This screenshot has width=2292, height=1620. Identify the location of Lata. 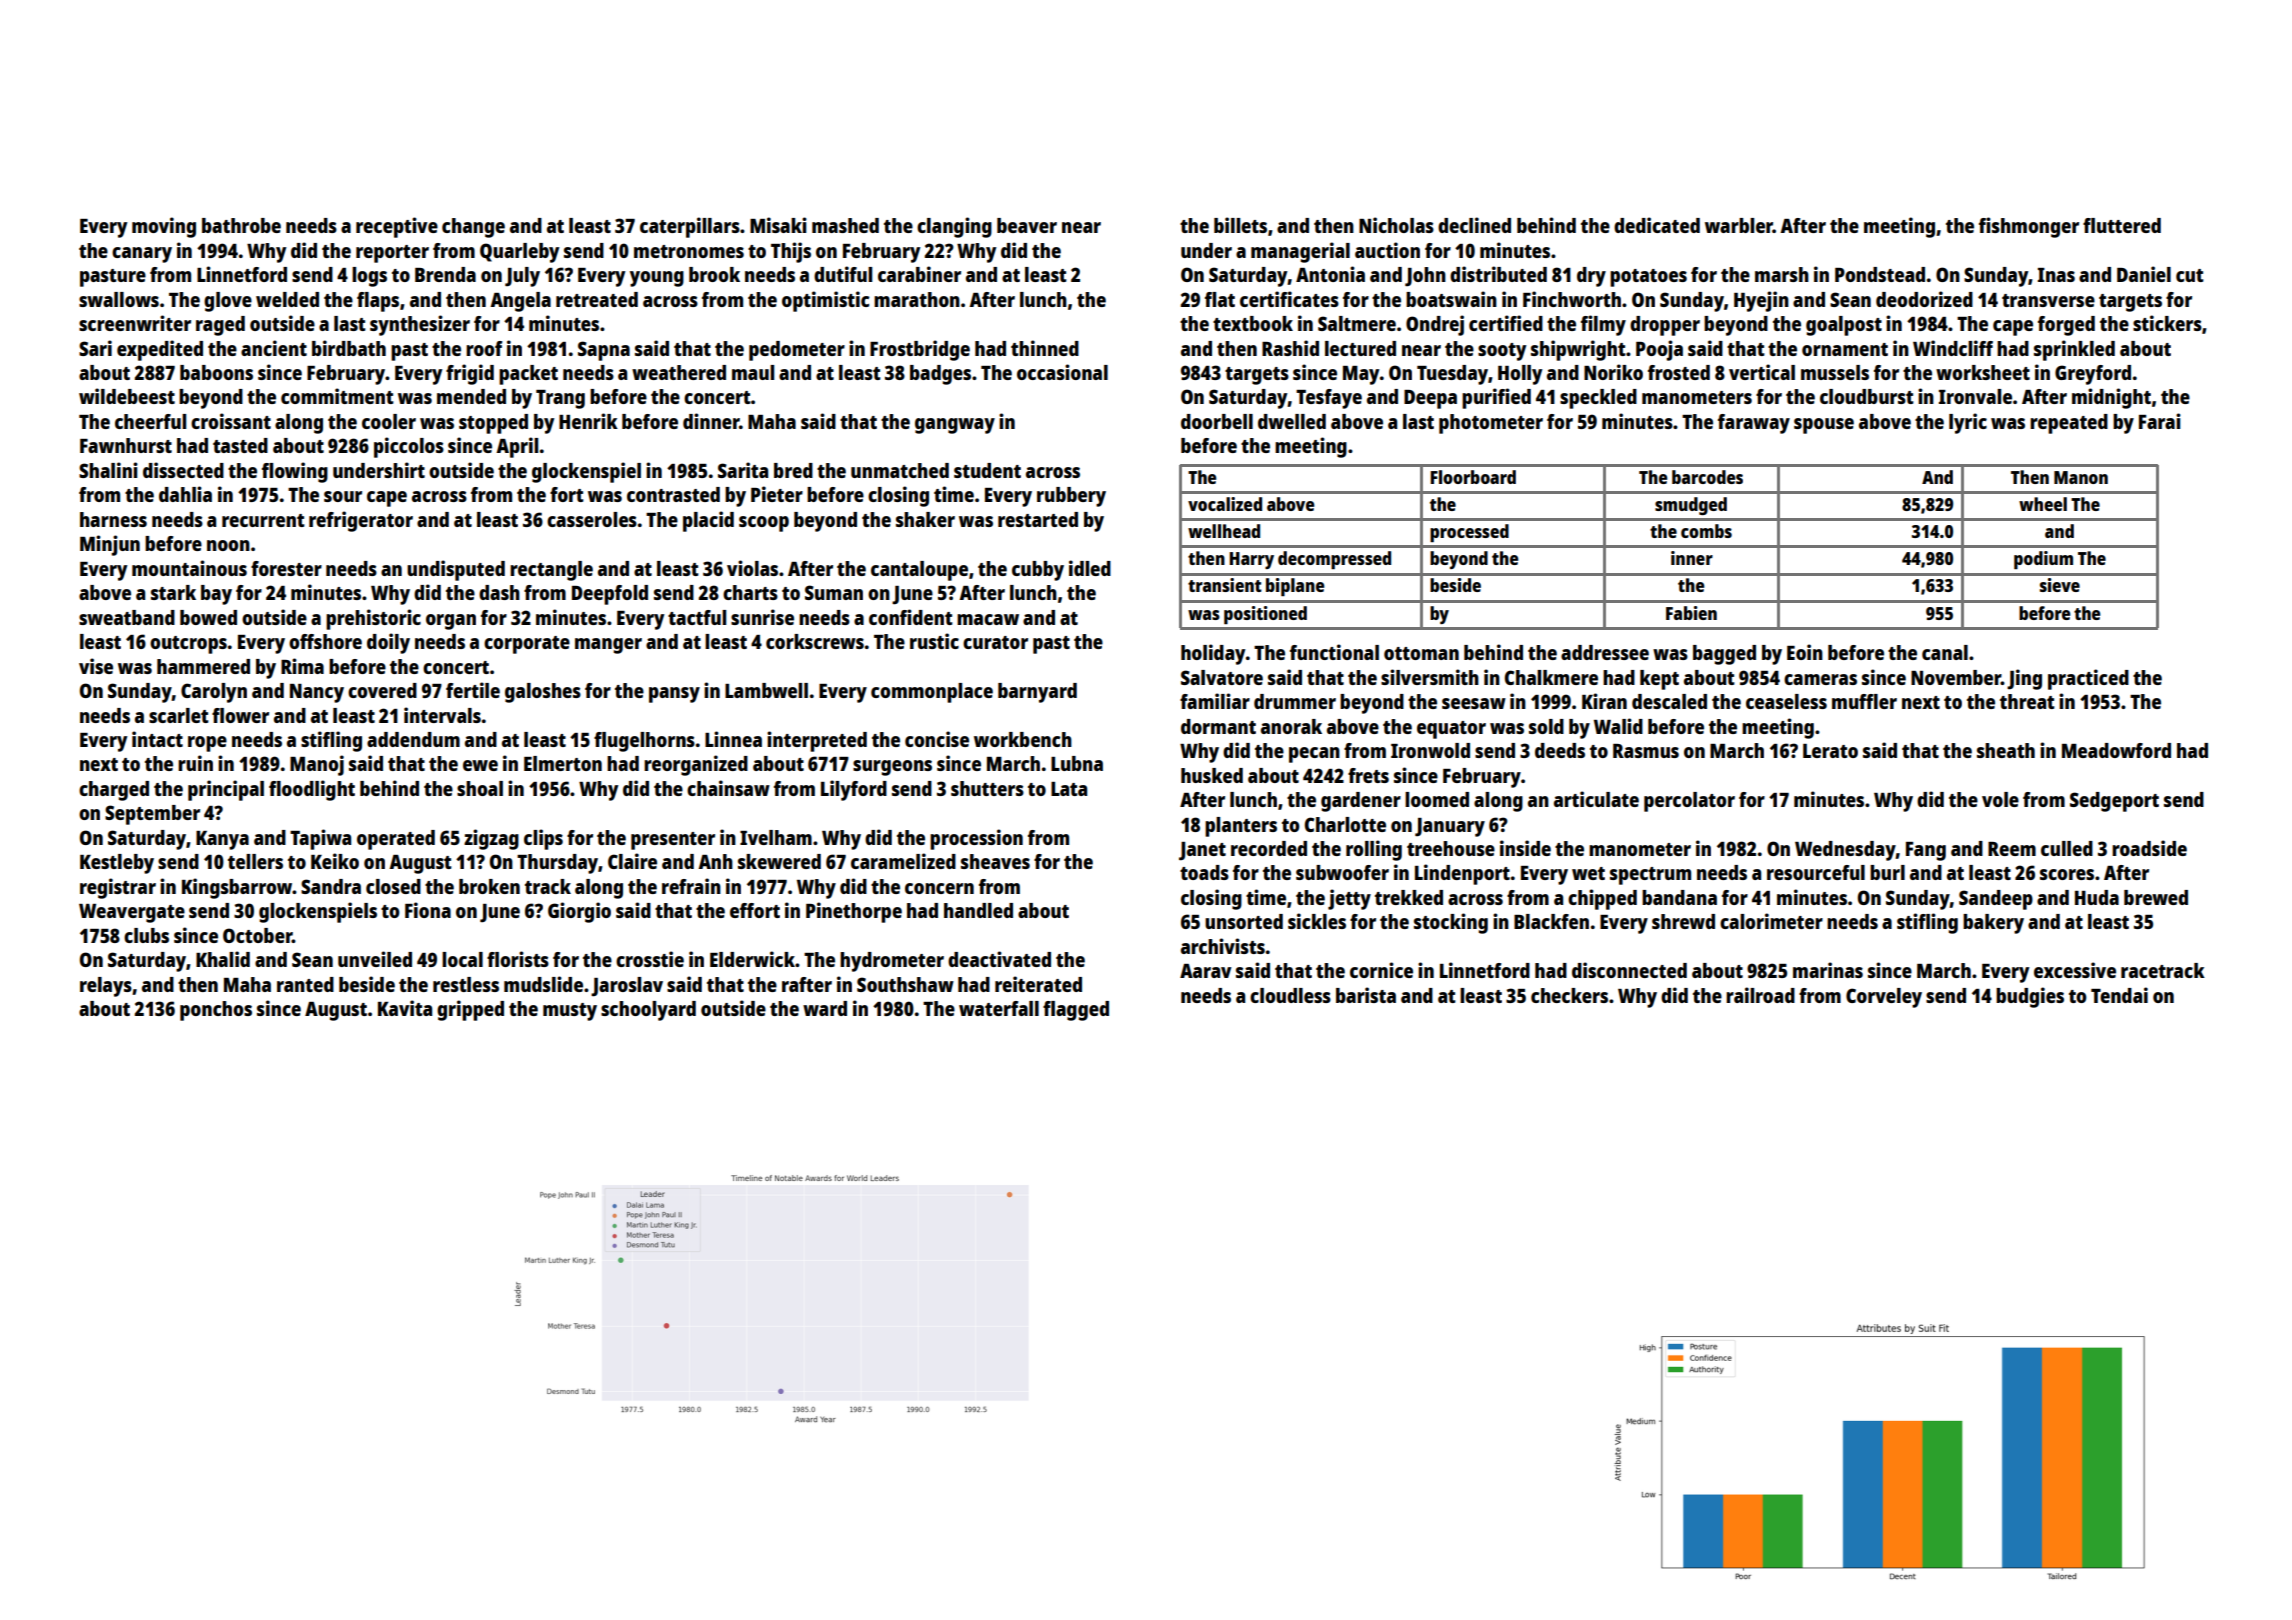
(1069, 789).
